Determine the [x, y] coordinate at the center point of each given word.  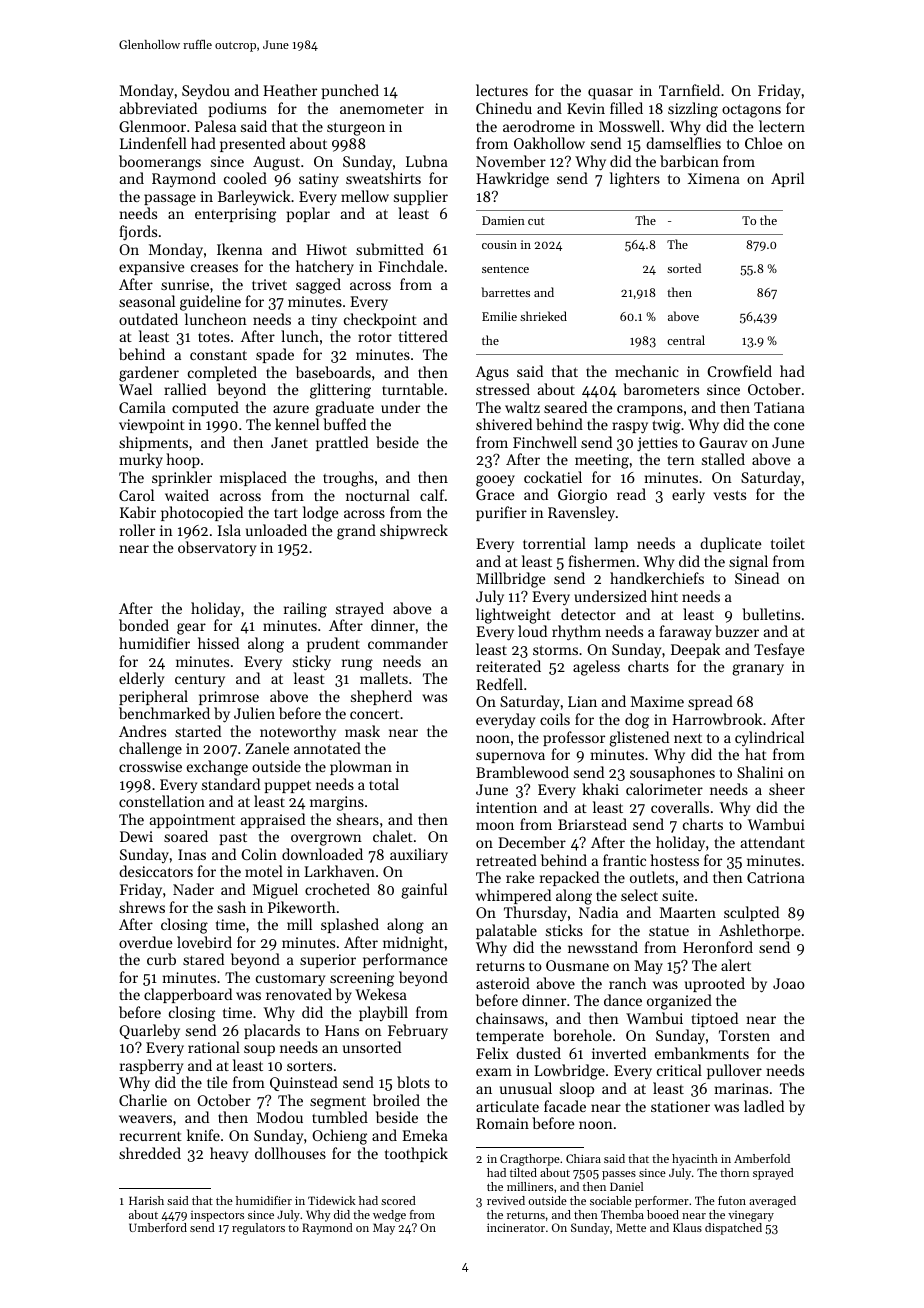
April [787, 179]
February [418, 1032]
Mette [631, 1227]
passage [170, 200]
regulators [258, 1229]
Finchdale [411, 266]
